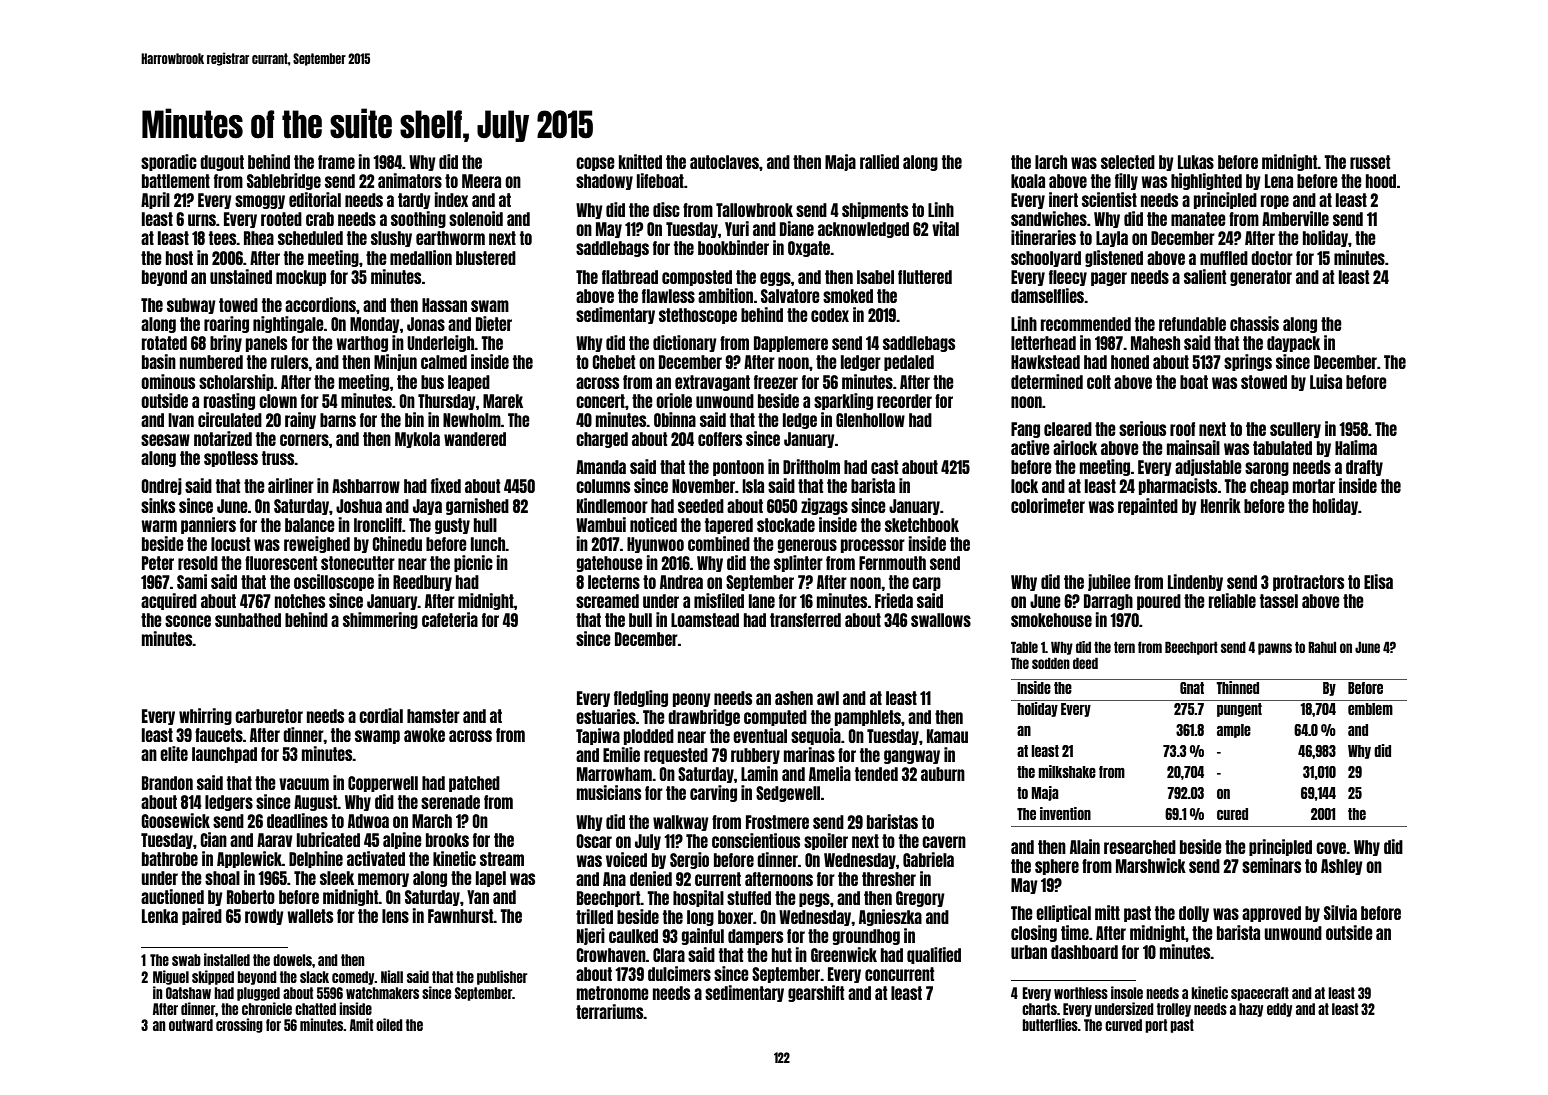 This image has height=1095, width=1548. Describe the element at coordinates (1295, 430) in the image. I see `scullery` at that location.
